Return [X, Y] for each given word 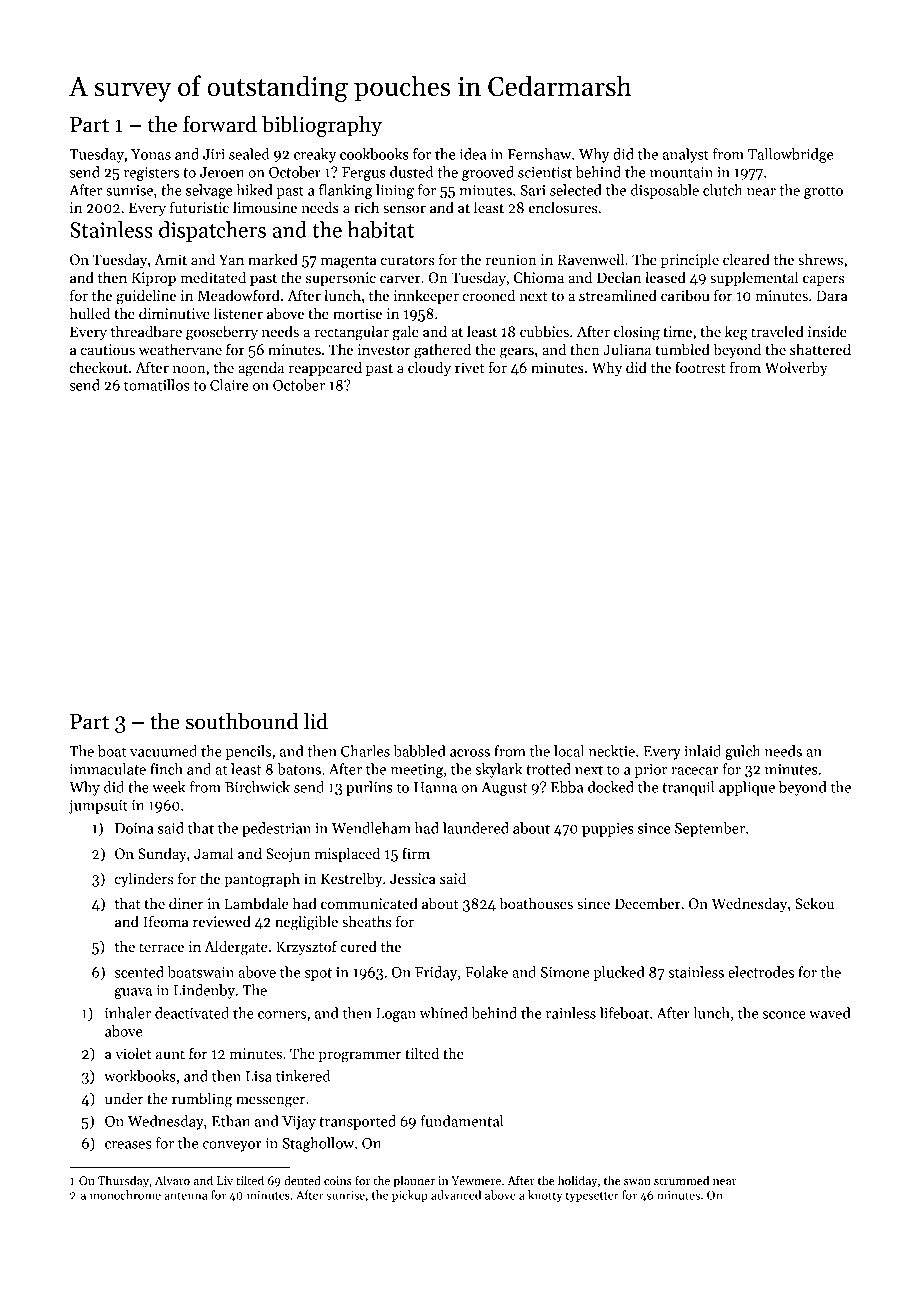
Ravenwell [591, 259]
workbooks [140, 1076]
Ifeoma [166, 921]
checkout [99, 367]
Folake [486, 972]
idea [473, 154]
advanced [456, 1195]
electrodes [761, 972]
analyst [686, 155]
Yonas [151, 154]
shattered [820, 349]
